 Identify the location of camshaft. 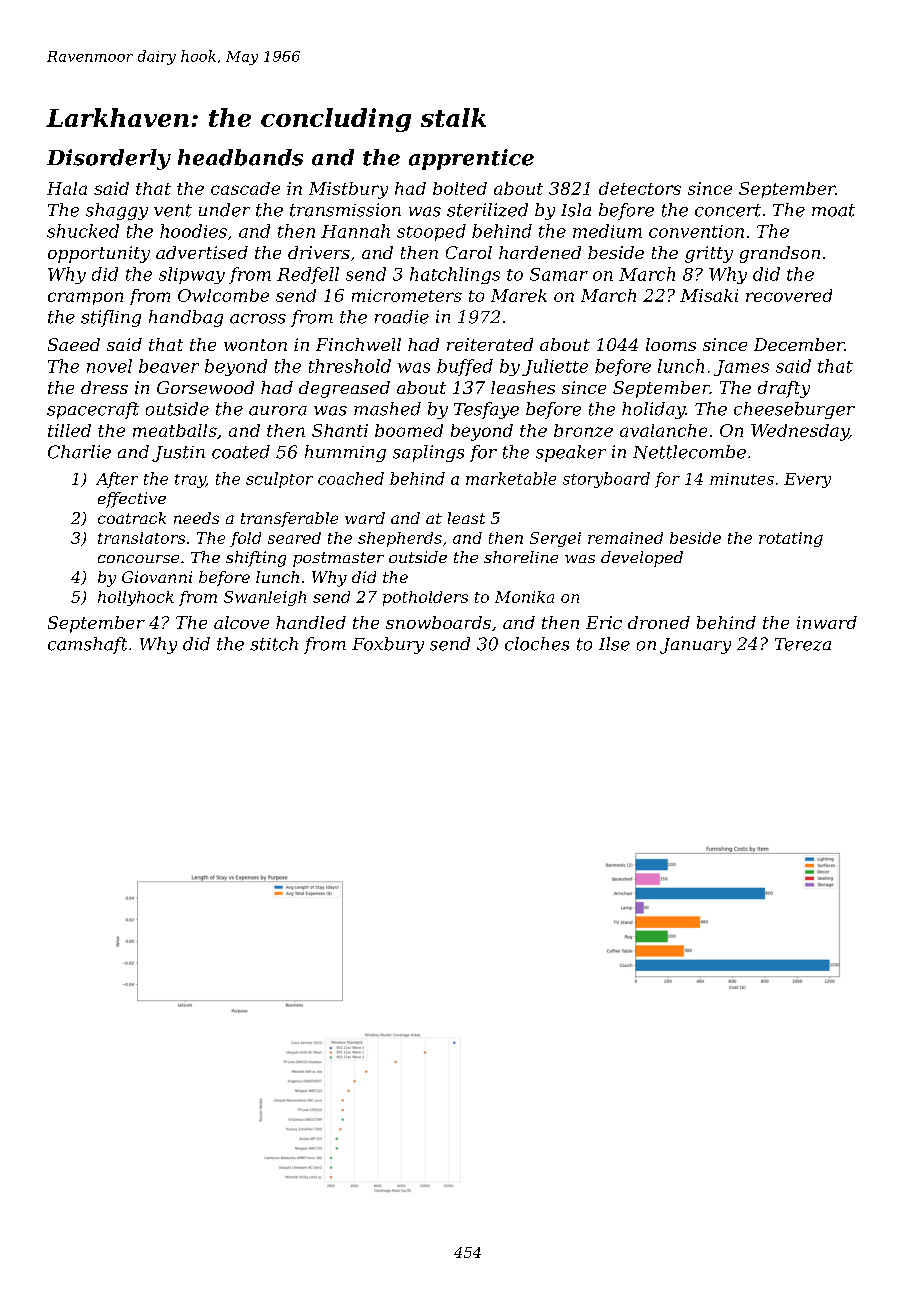
(87, 645).
